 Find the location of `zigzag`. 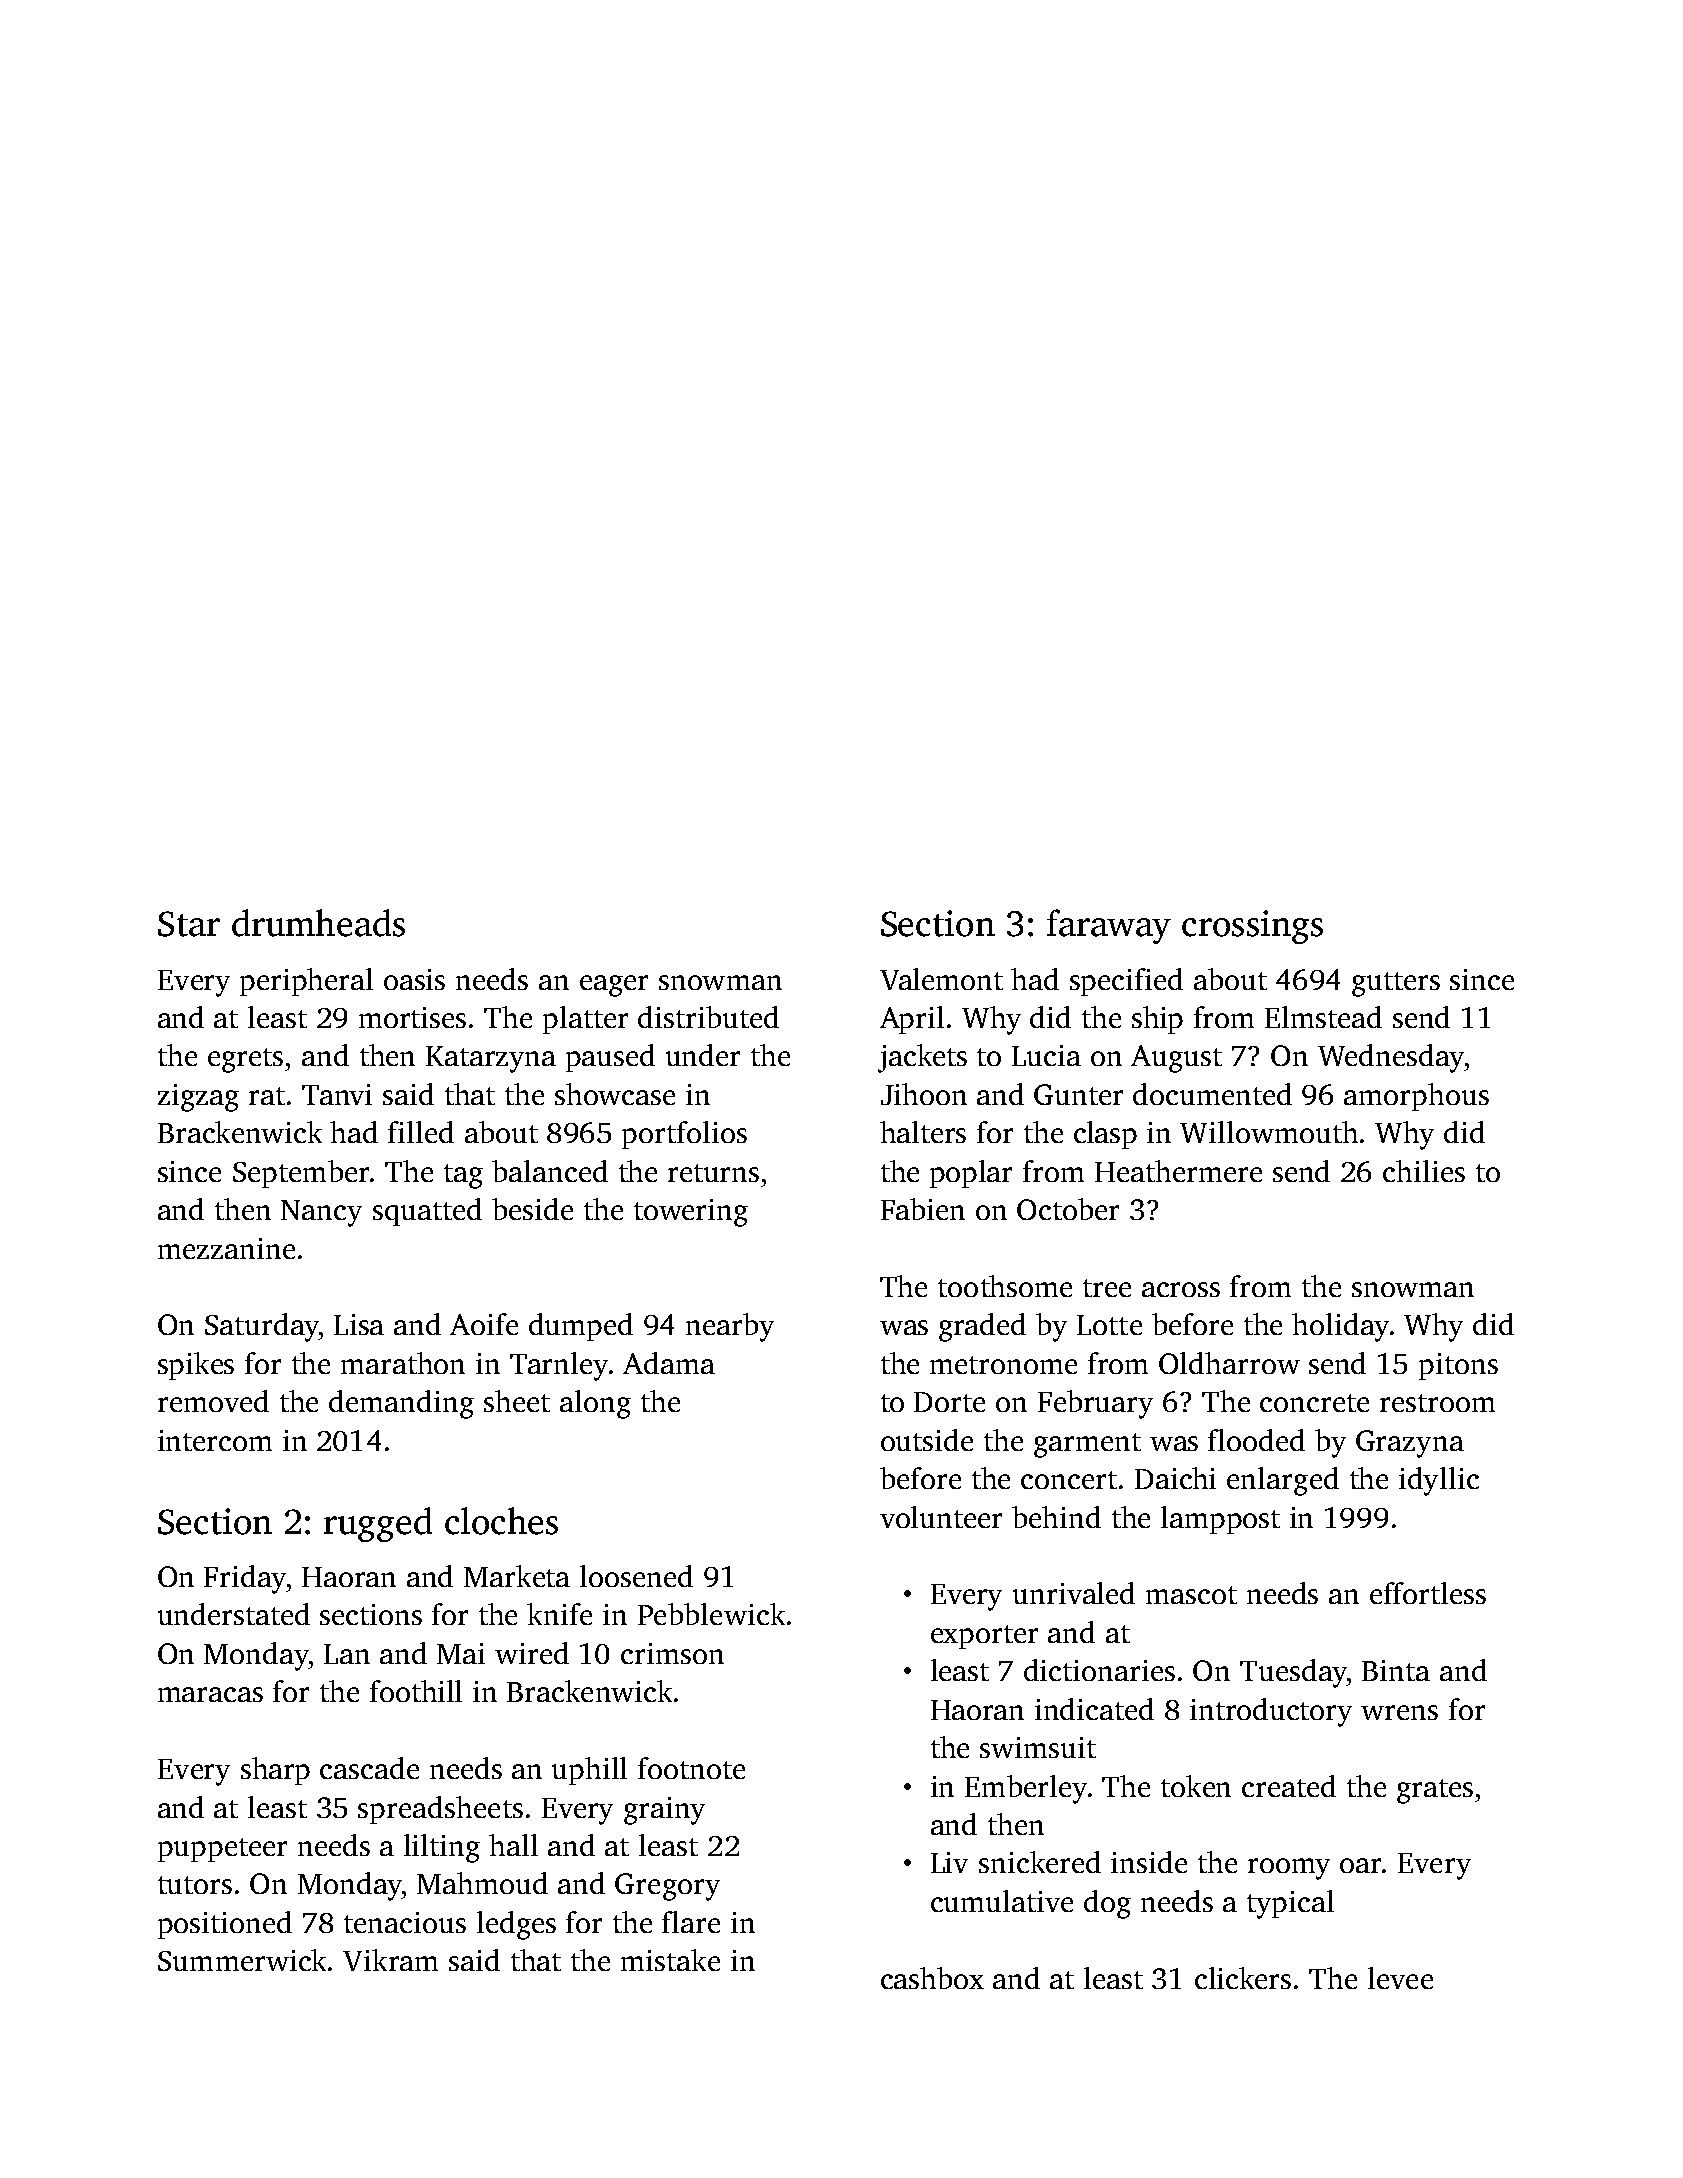

zigzag is located at coordinates (198, 1098).
